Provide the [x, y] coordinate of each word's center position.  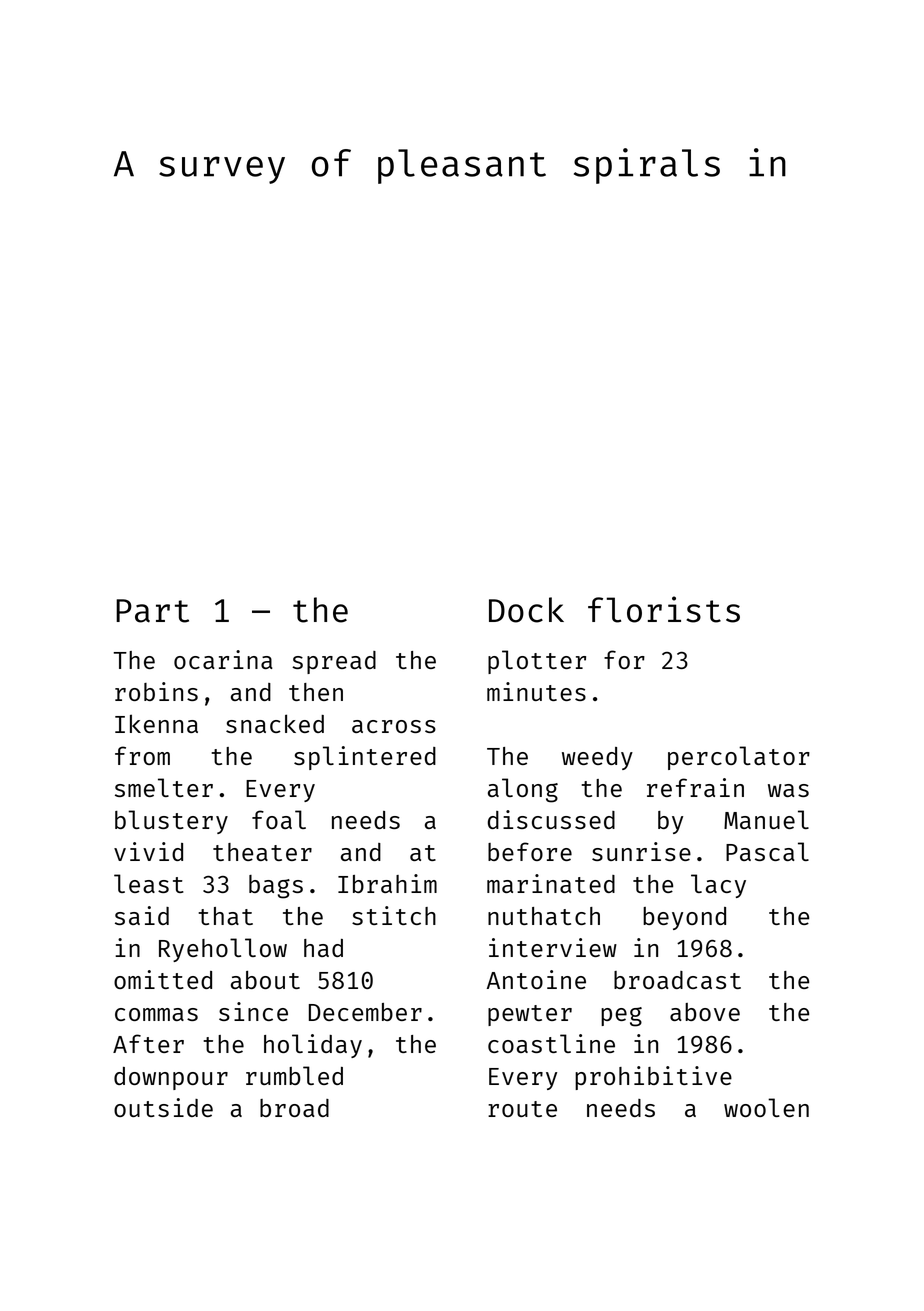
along [523, 790]
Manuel [766, 819]
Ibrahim [387, 883]
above [705, 1012]
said [142, 915]
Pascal [767, 851]
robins [156, 691]
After [148, 1043]
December [365, 1012]
